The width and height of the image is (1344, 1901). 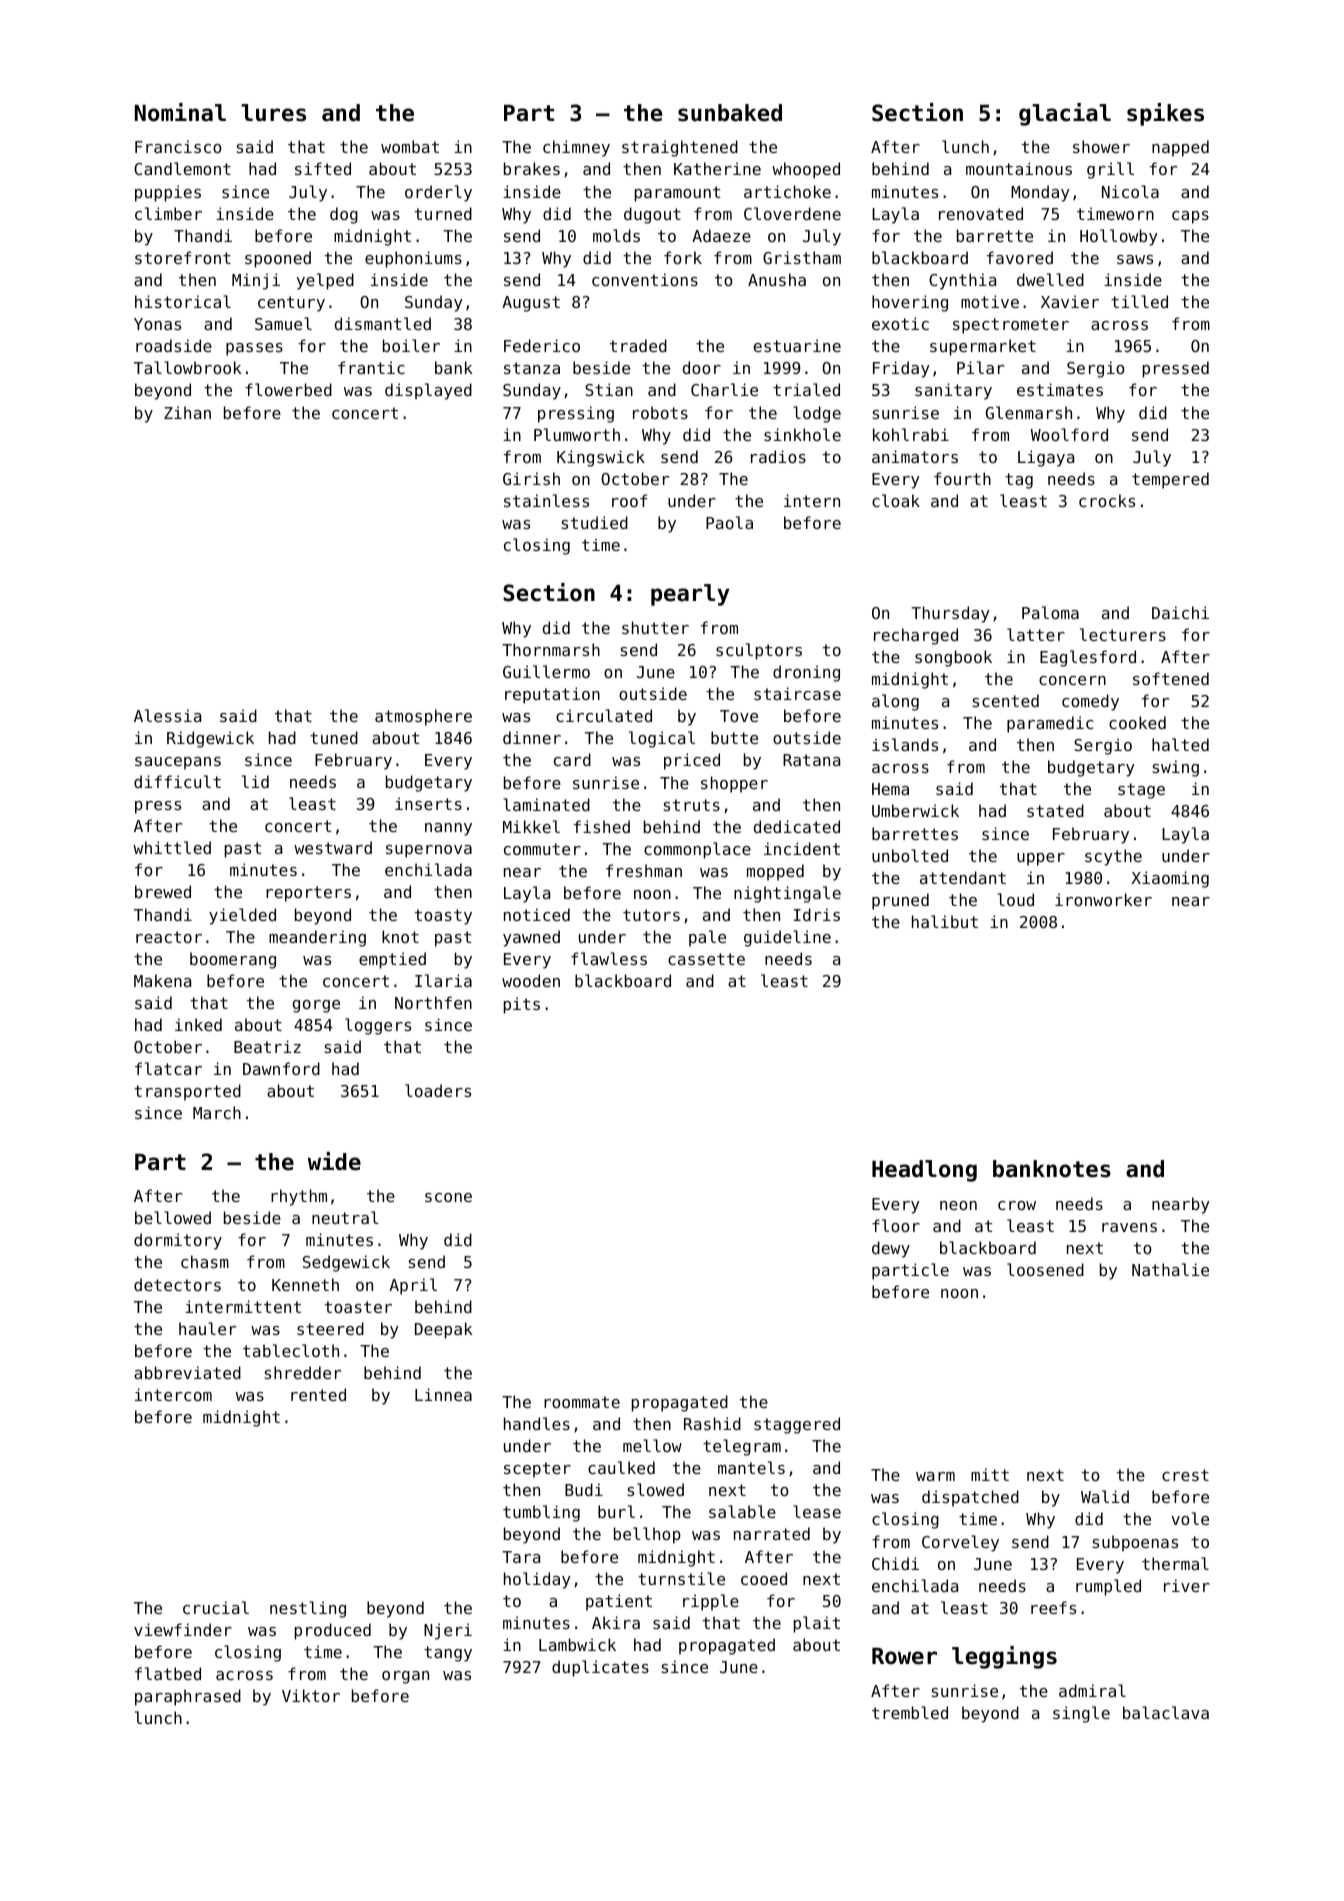 I want to click on tempered, so click(x=1170, y=480).
